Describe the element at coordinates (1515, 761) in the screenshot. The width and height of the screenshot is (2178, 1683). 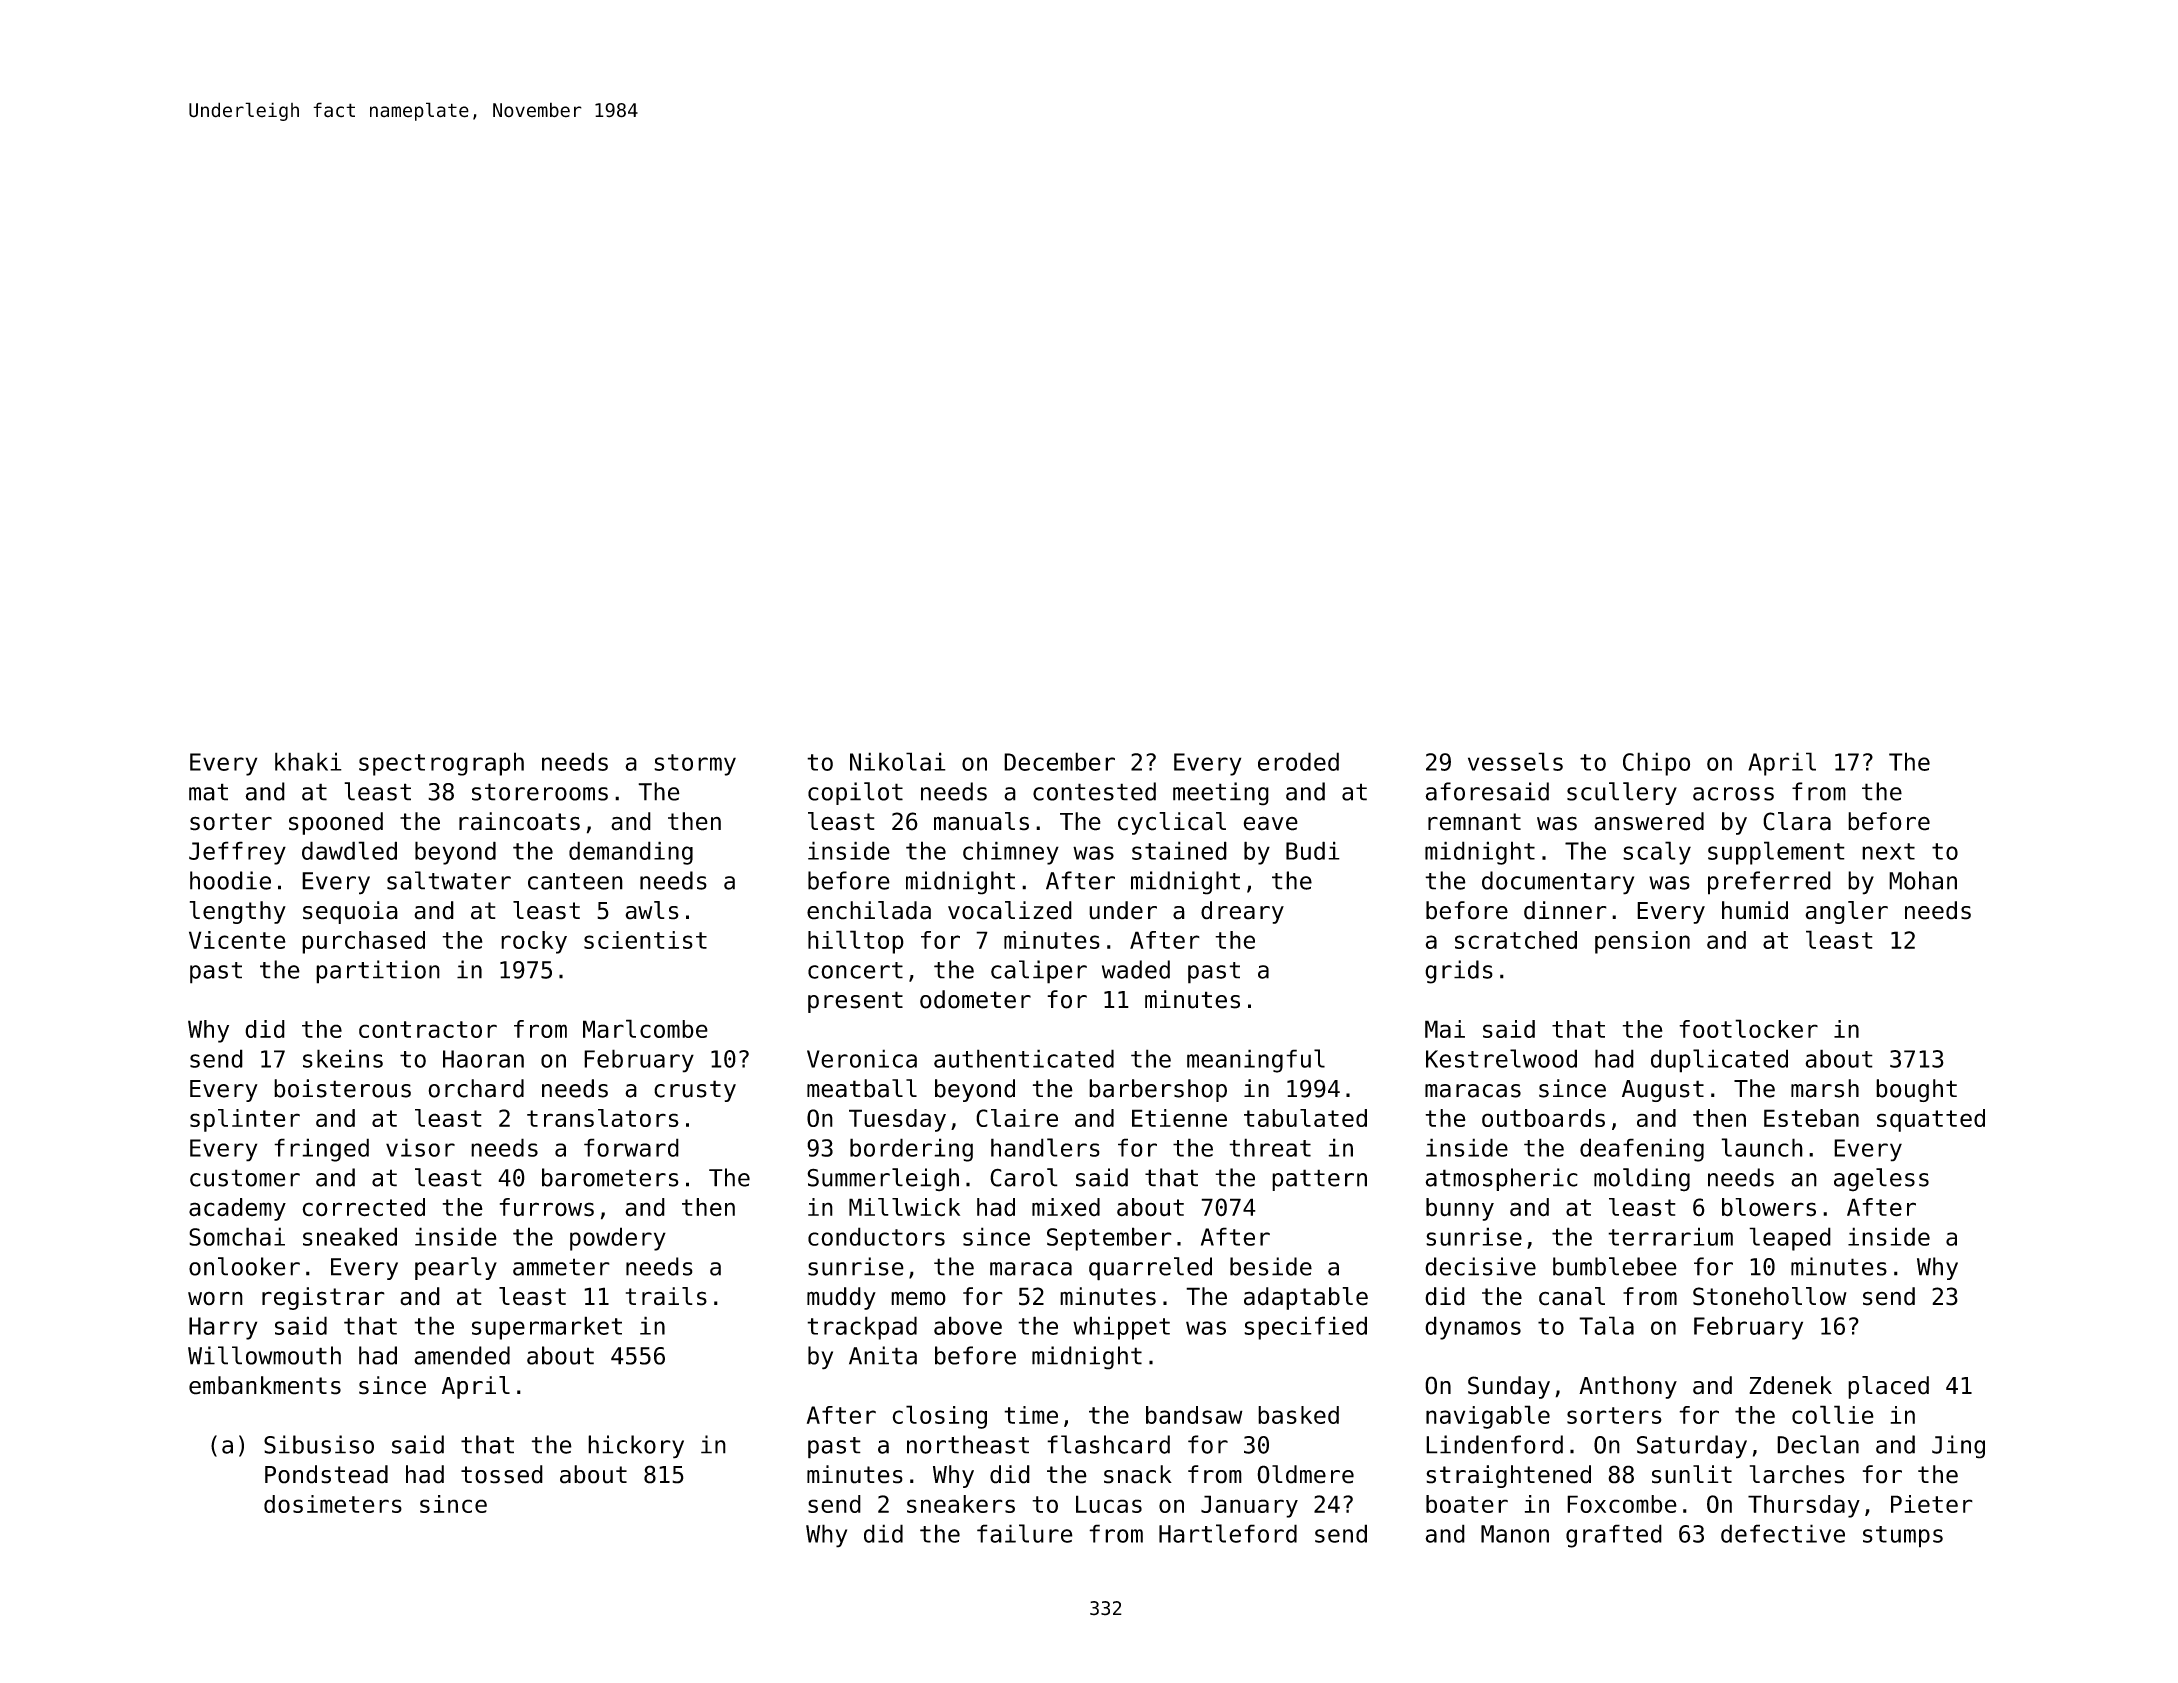
I see `vessels` at that location.
